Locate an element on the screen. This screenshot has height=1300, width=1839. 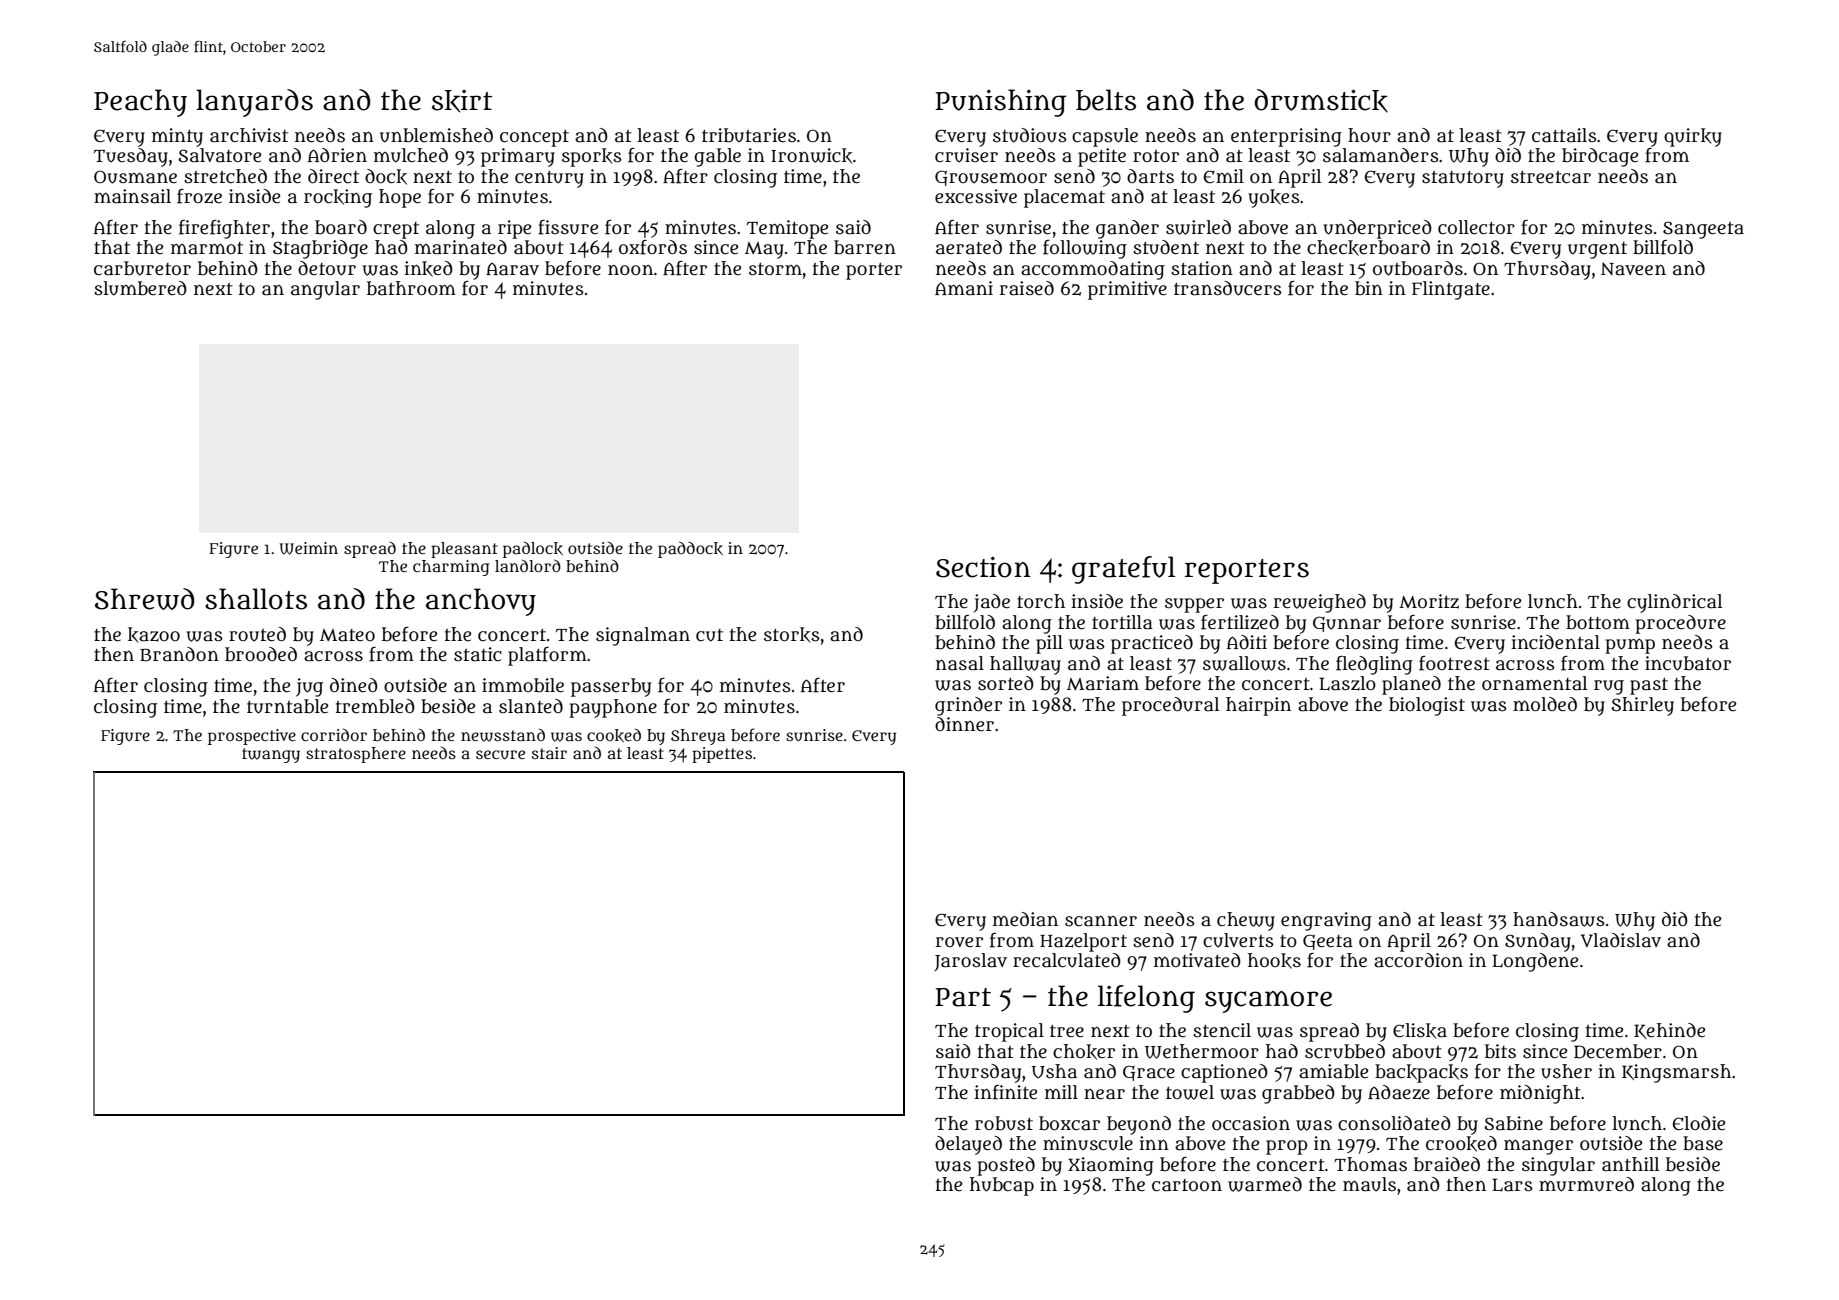
stratosphere is located at coordinates (356, 755).
